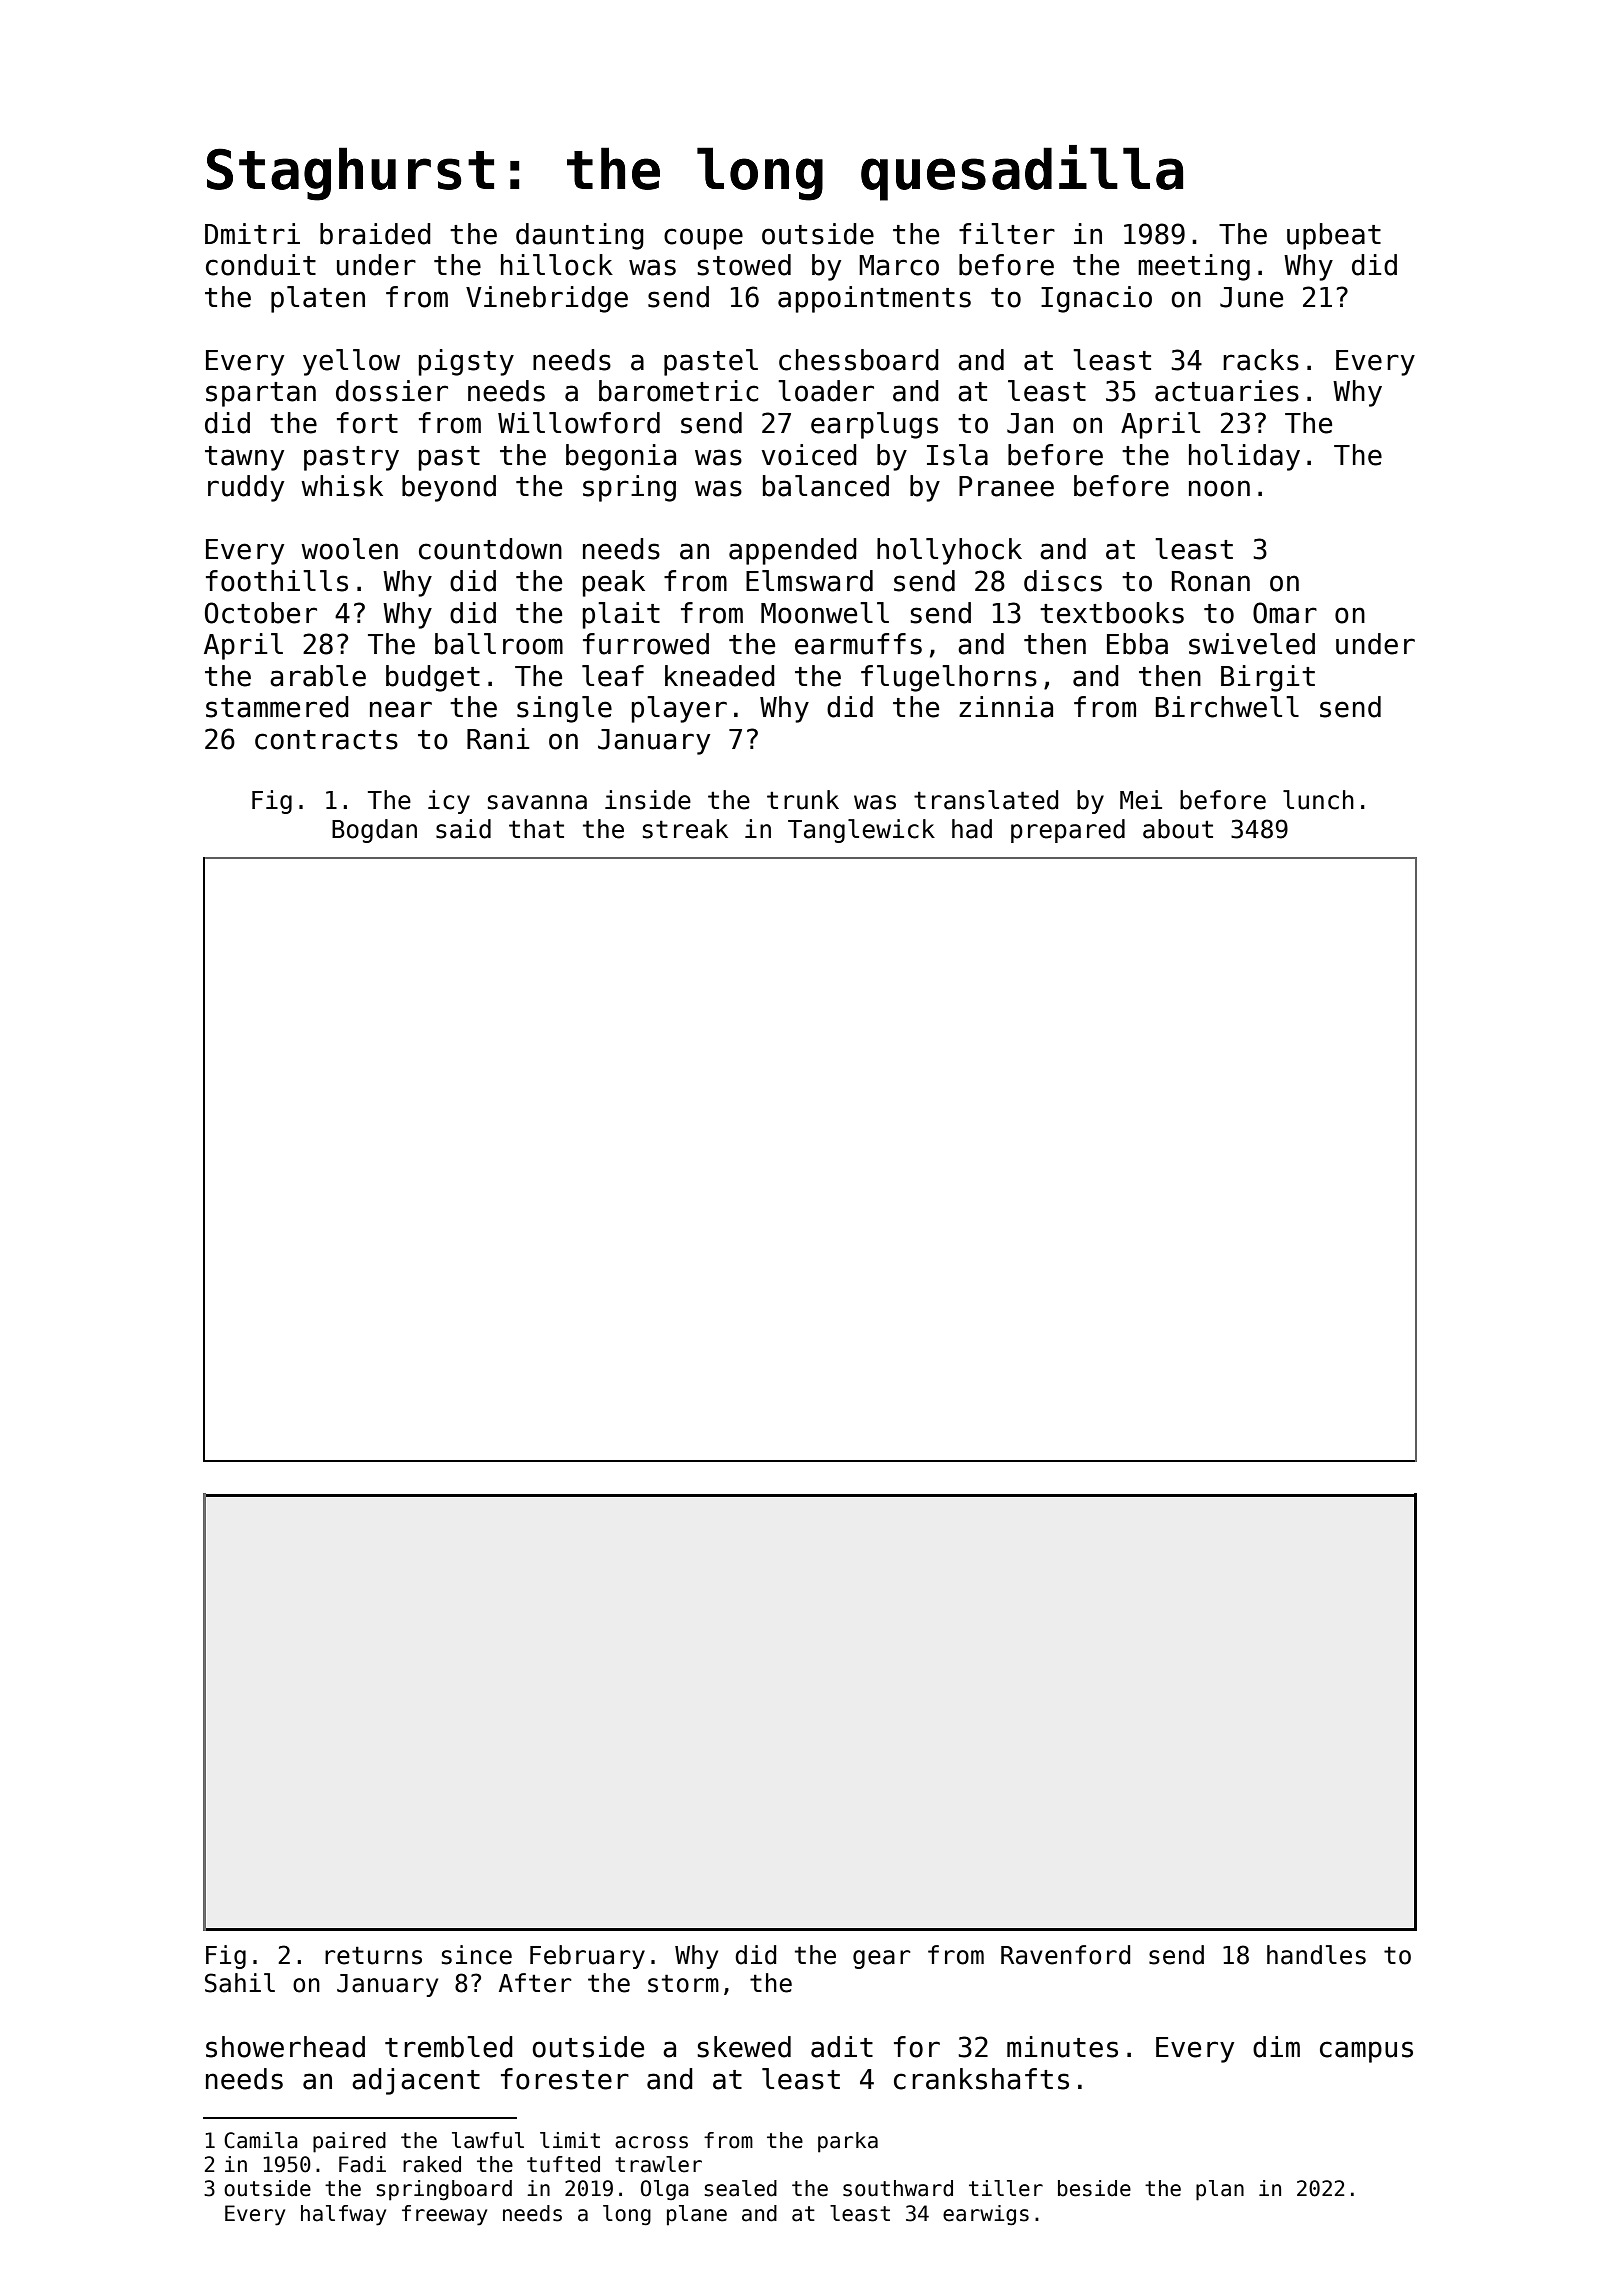  Describe the element at coordinates (1094, 2188) in the page. I see `beside` at that location.
